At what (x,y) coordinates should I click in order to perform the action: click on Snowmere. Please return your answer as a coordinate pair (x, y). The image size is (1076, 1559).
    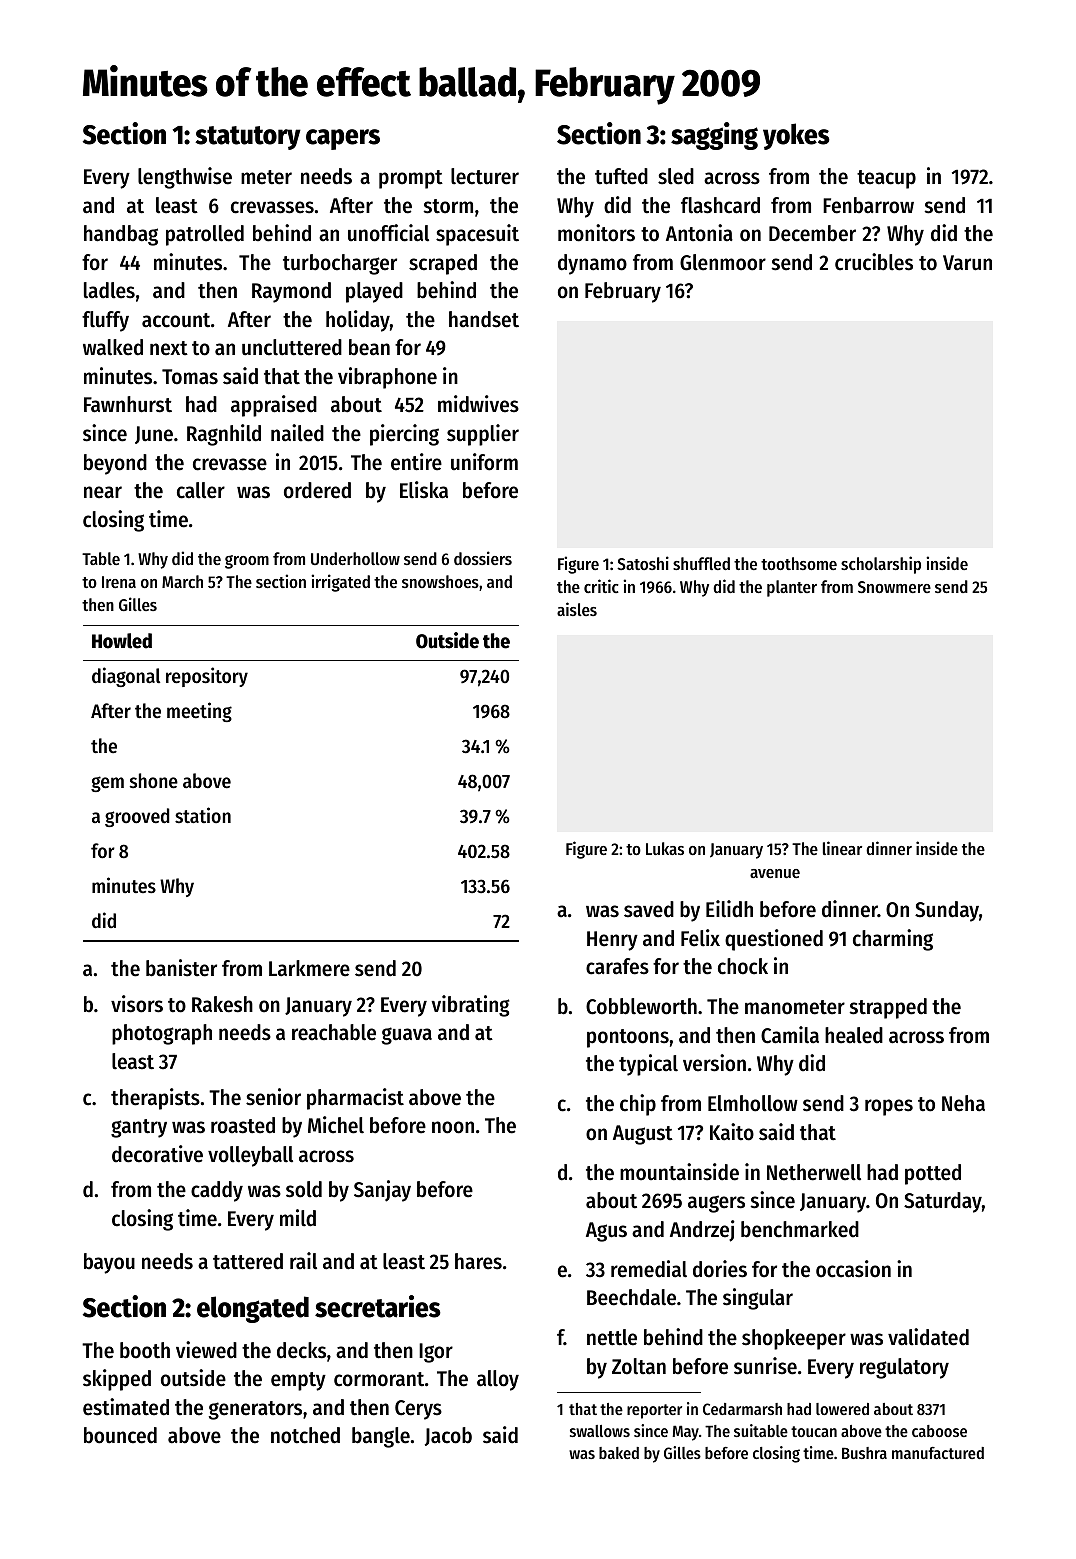
    Looking at the image, I should click on (894, 587).
